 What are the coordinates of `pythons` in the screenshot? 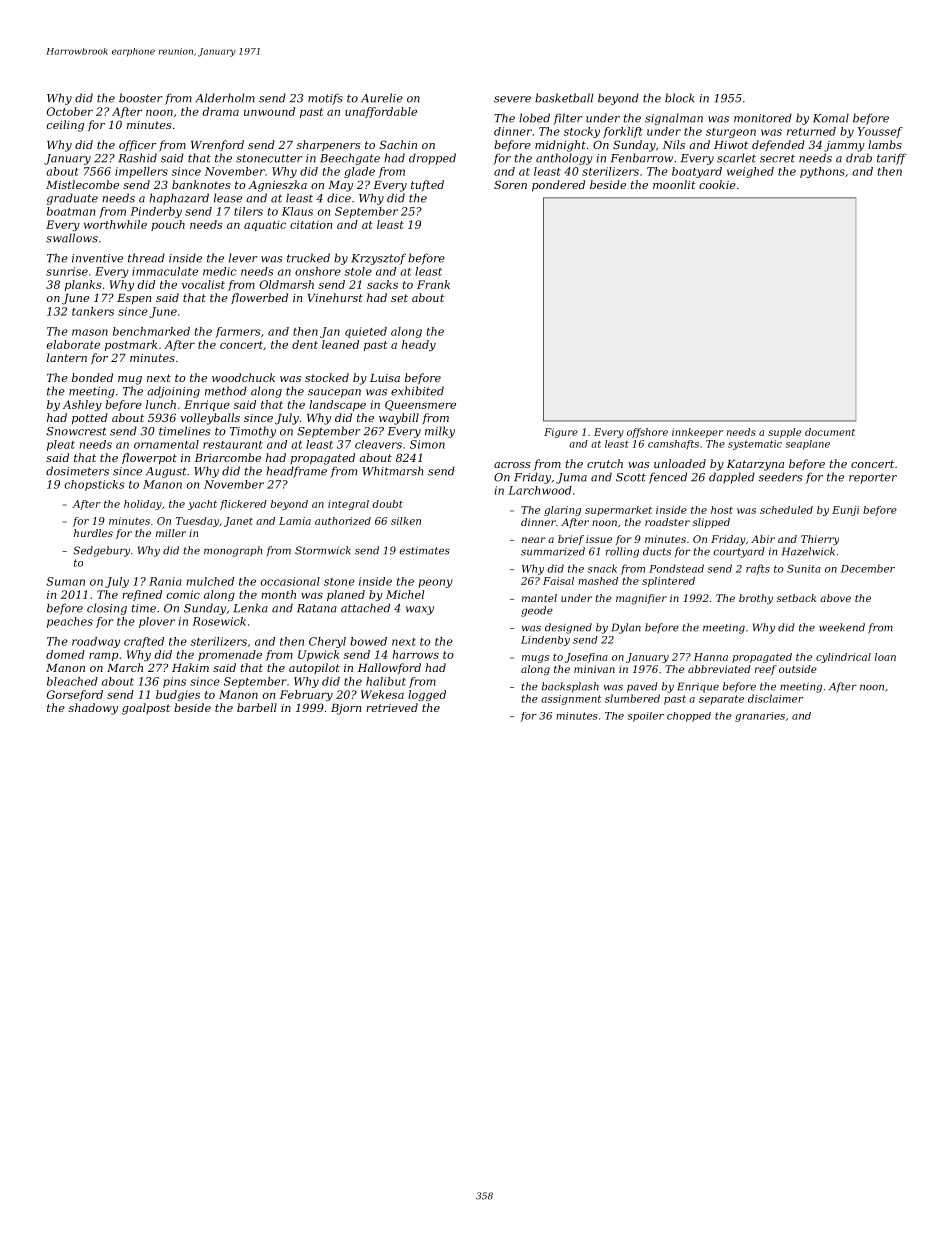 It's located at (822, 172).
